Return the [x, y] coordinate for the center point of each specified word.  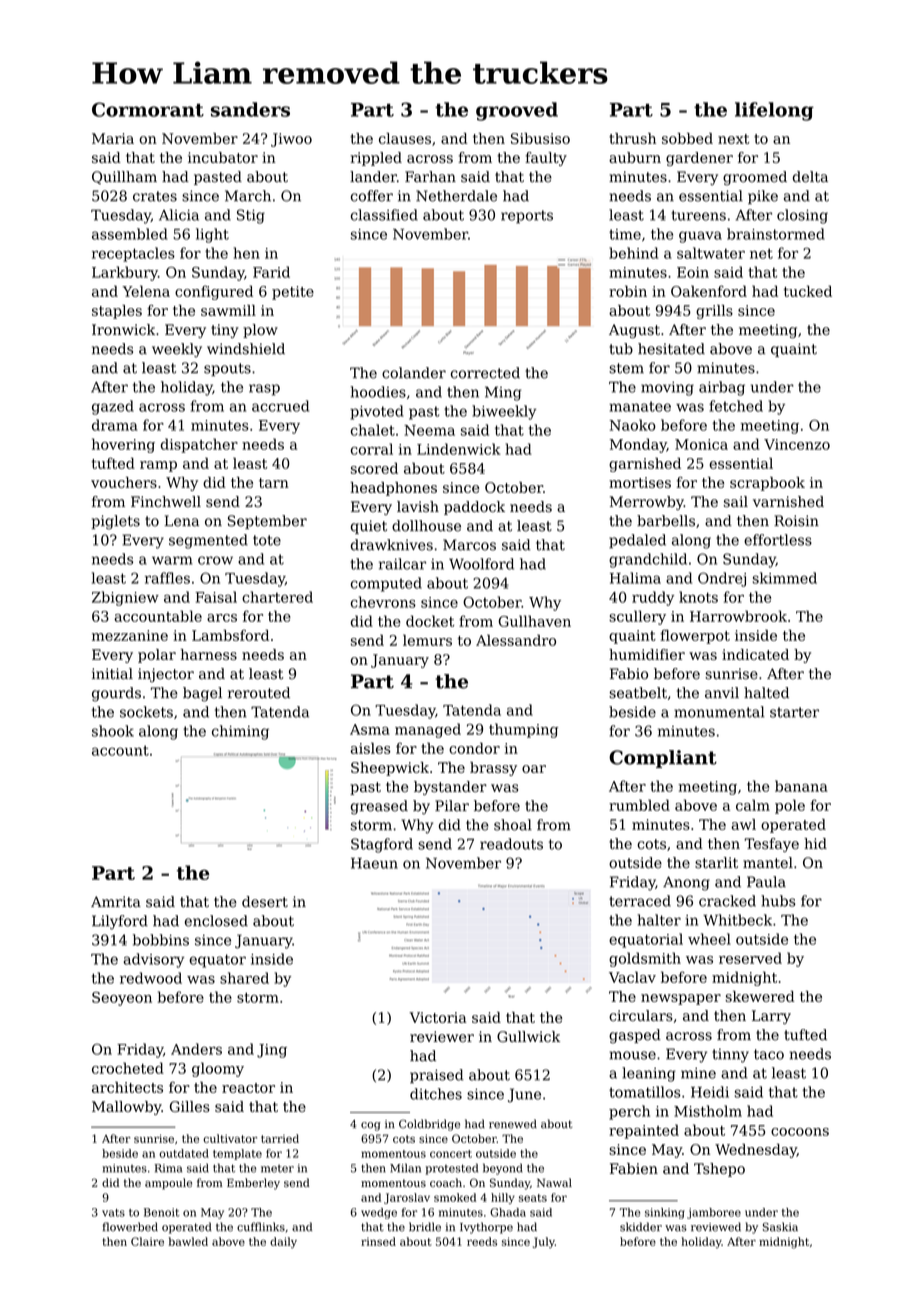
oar [534, 769]
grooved [517, 111]
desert [265, 902]
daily [283, 1243]
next [733, 139]
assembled [130, 234]
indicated [755, 654]
